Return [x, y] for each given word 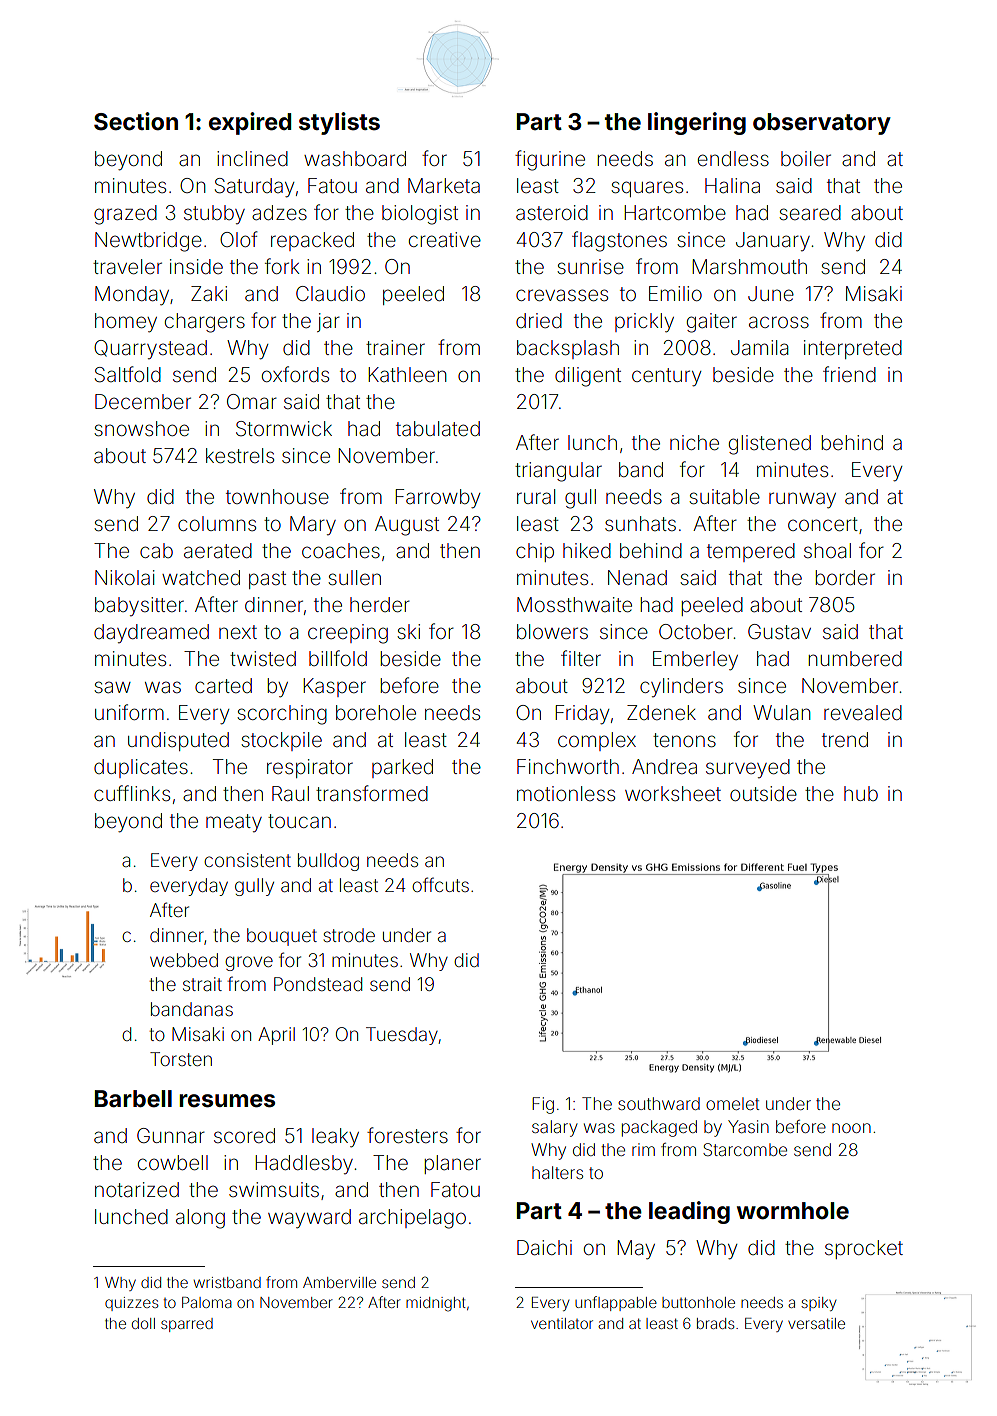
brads [715, 1323]
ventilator [562, 1323]
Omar [252, 401]
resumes [227, 1101]
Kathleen [407, 374]
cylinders [681, 687]
